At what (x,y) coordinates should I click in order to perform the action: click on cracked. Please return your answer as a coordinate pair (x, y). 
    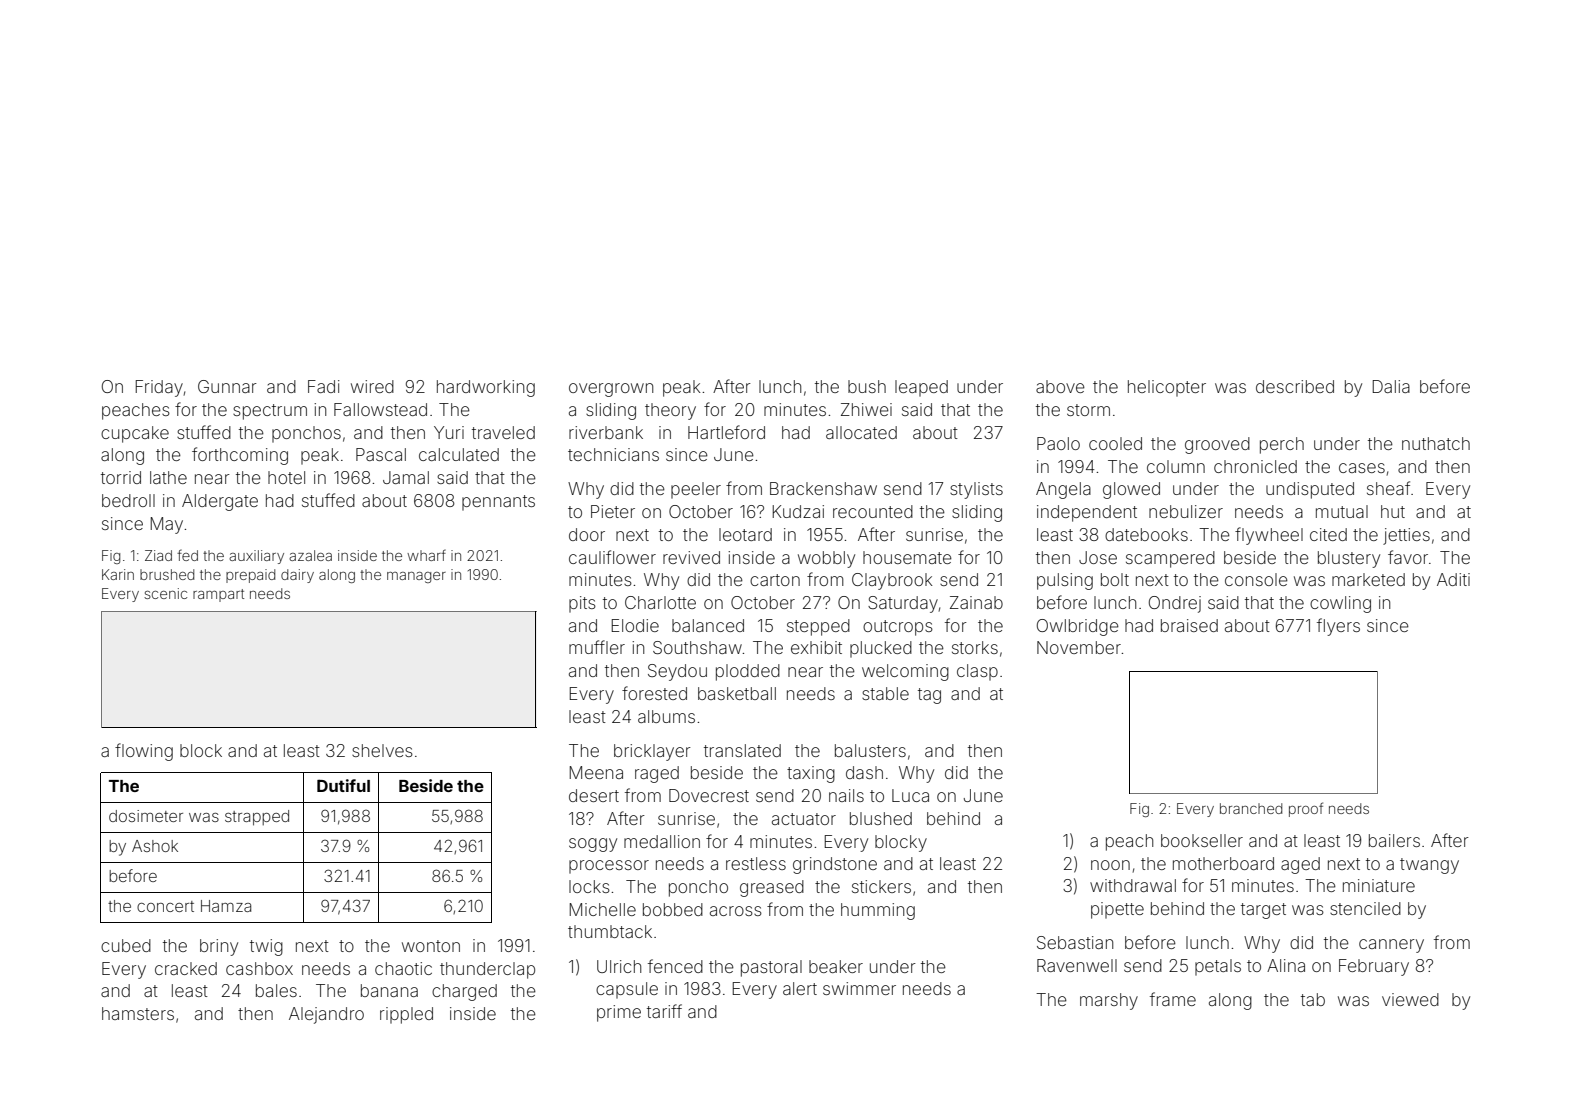
    Looking at the image, I should click on (186, 968).
